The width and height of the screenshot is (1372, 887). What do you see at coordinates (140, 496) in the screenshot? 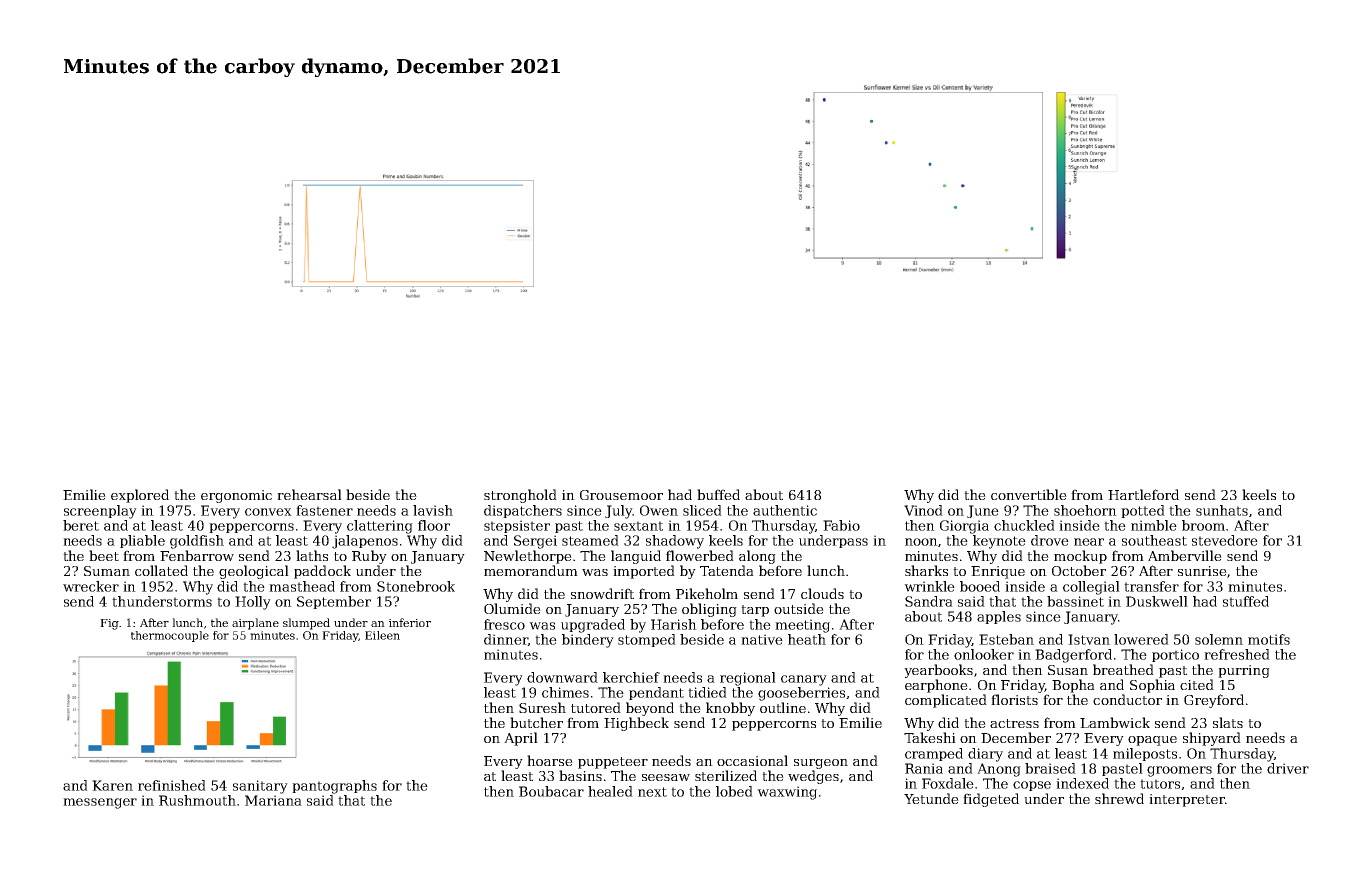
I see `explored` at bounding box center [140, 496].
